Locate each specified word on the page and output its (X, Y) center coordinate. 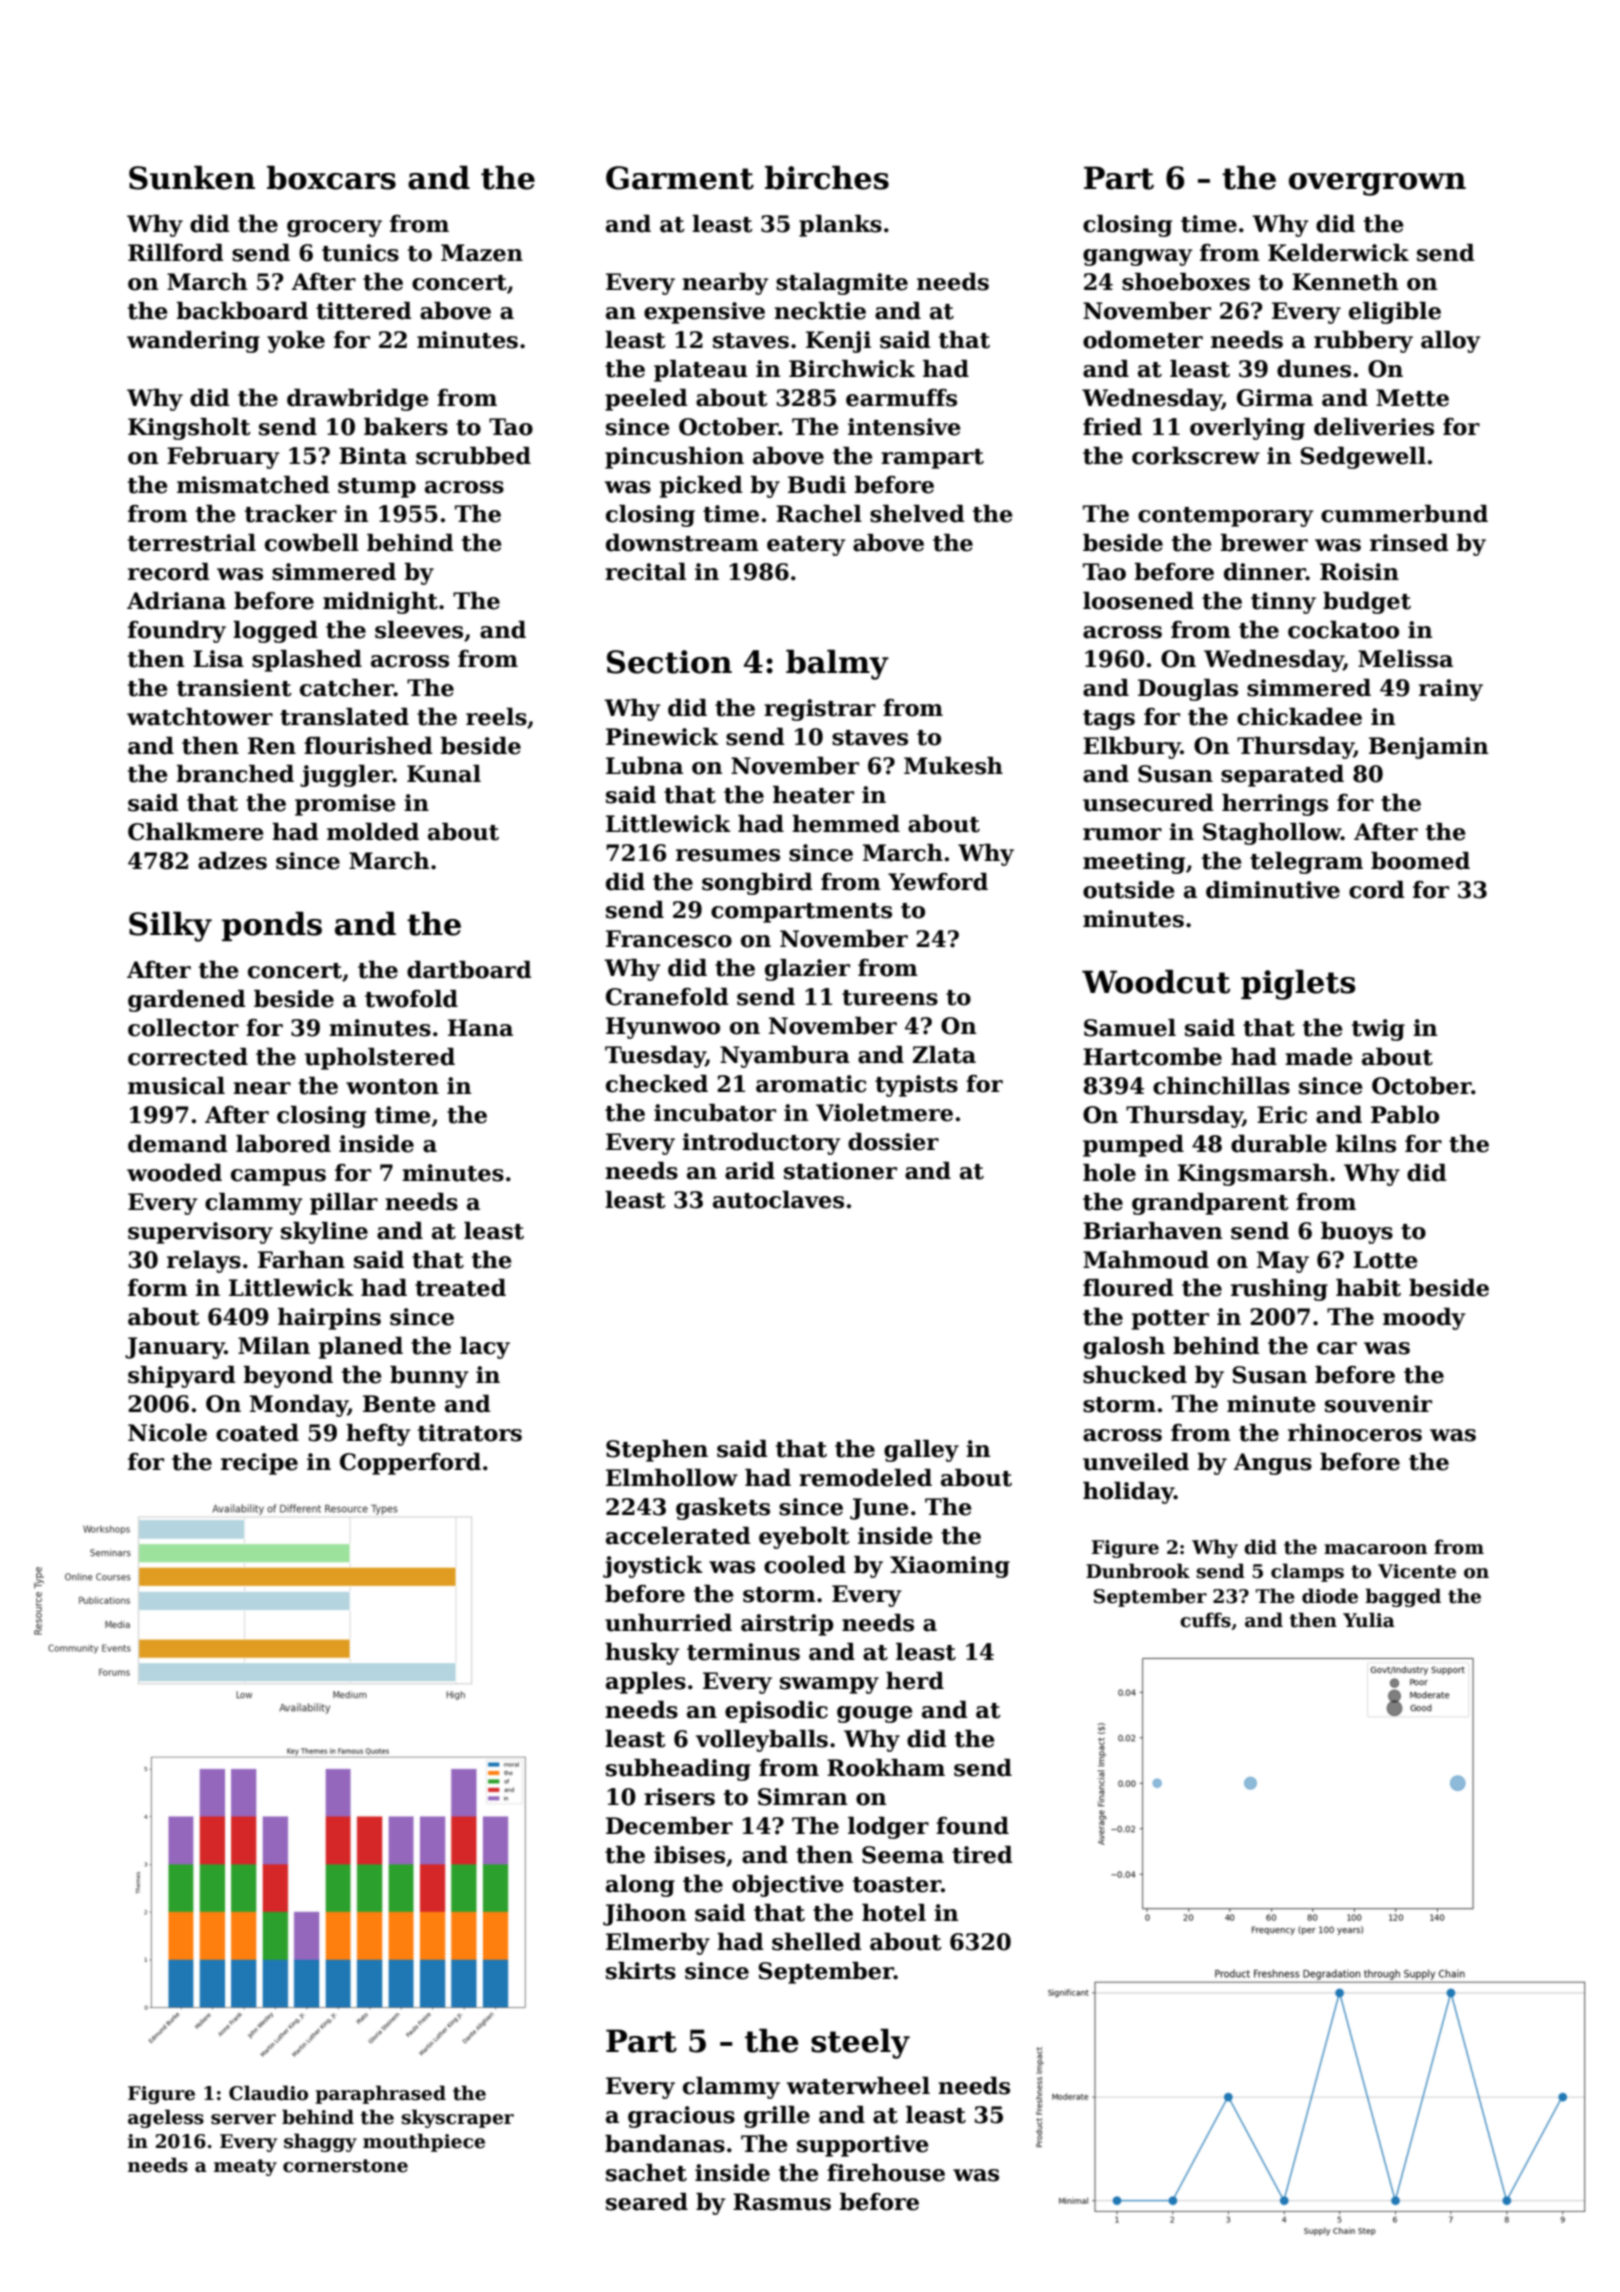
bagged (1403, 1597)
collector (183, 1028)
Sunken (192, 177)
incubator (715, 1113)
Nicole (167, 1433)
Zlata (944, 1055)
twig (1378, 1030)
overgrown (1377, 184)
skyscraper (457, 2118)
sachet (646, 2173)
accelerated (678, 1536)
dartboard (469, 970)
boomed (1420, 861)
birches (827, 177)
